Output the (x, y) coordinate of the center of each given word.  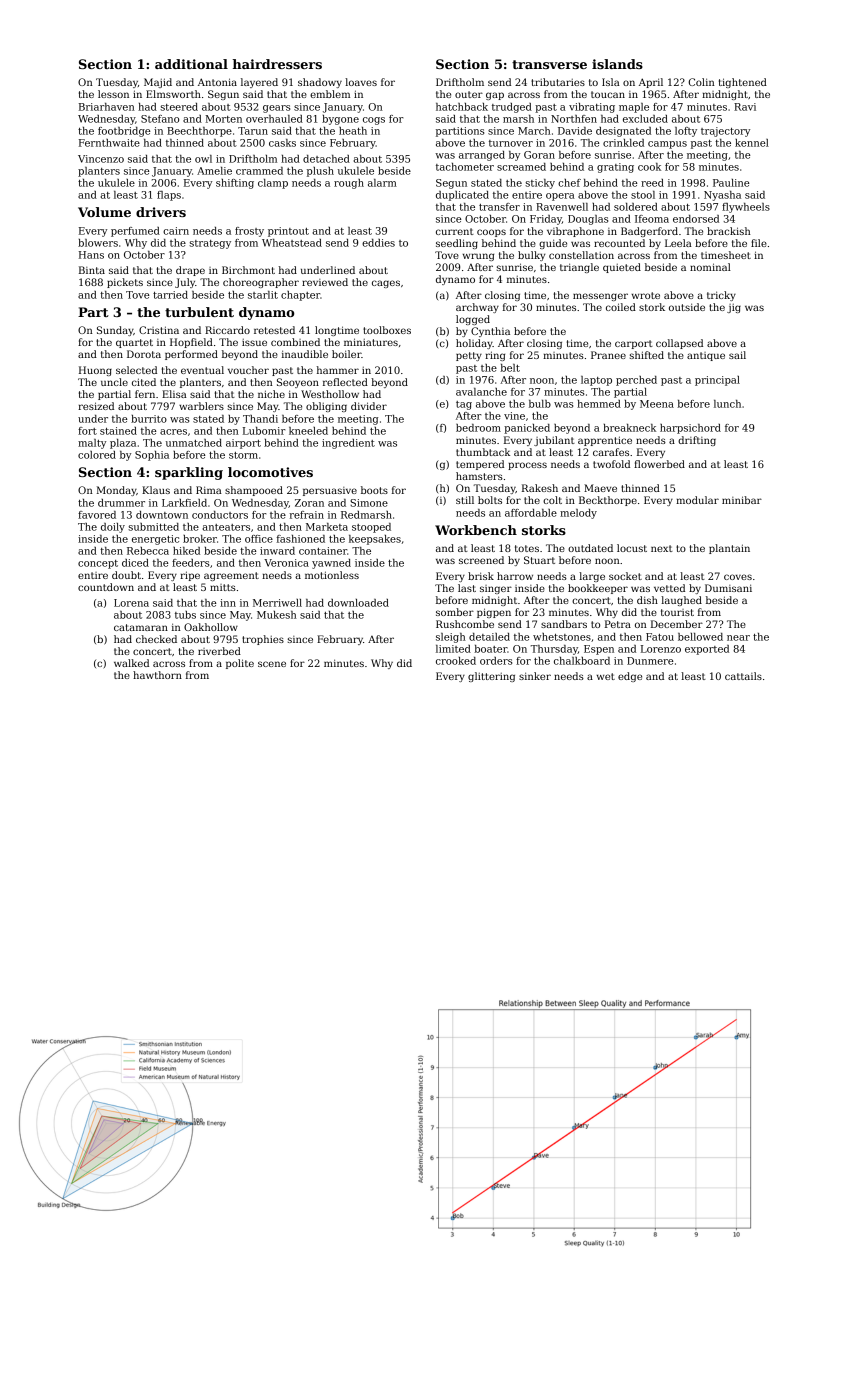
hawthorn (157, 675)
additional (191, 64)
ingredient (348, 444)
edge (630, 677)
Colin (701, 82)
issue (254, 342)
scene (272, 664)
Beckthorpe (608, 501)
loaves (361, 82)
